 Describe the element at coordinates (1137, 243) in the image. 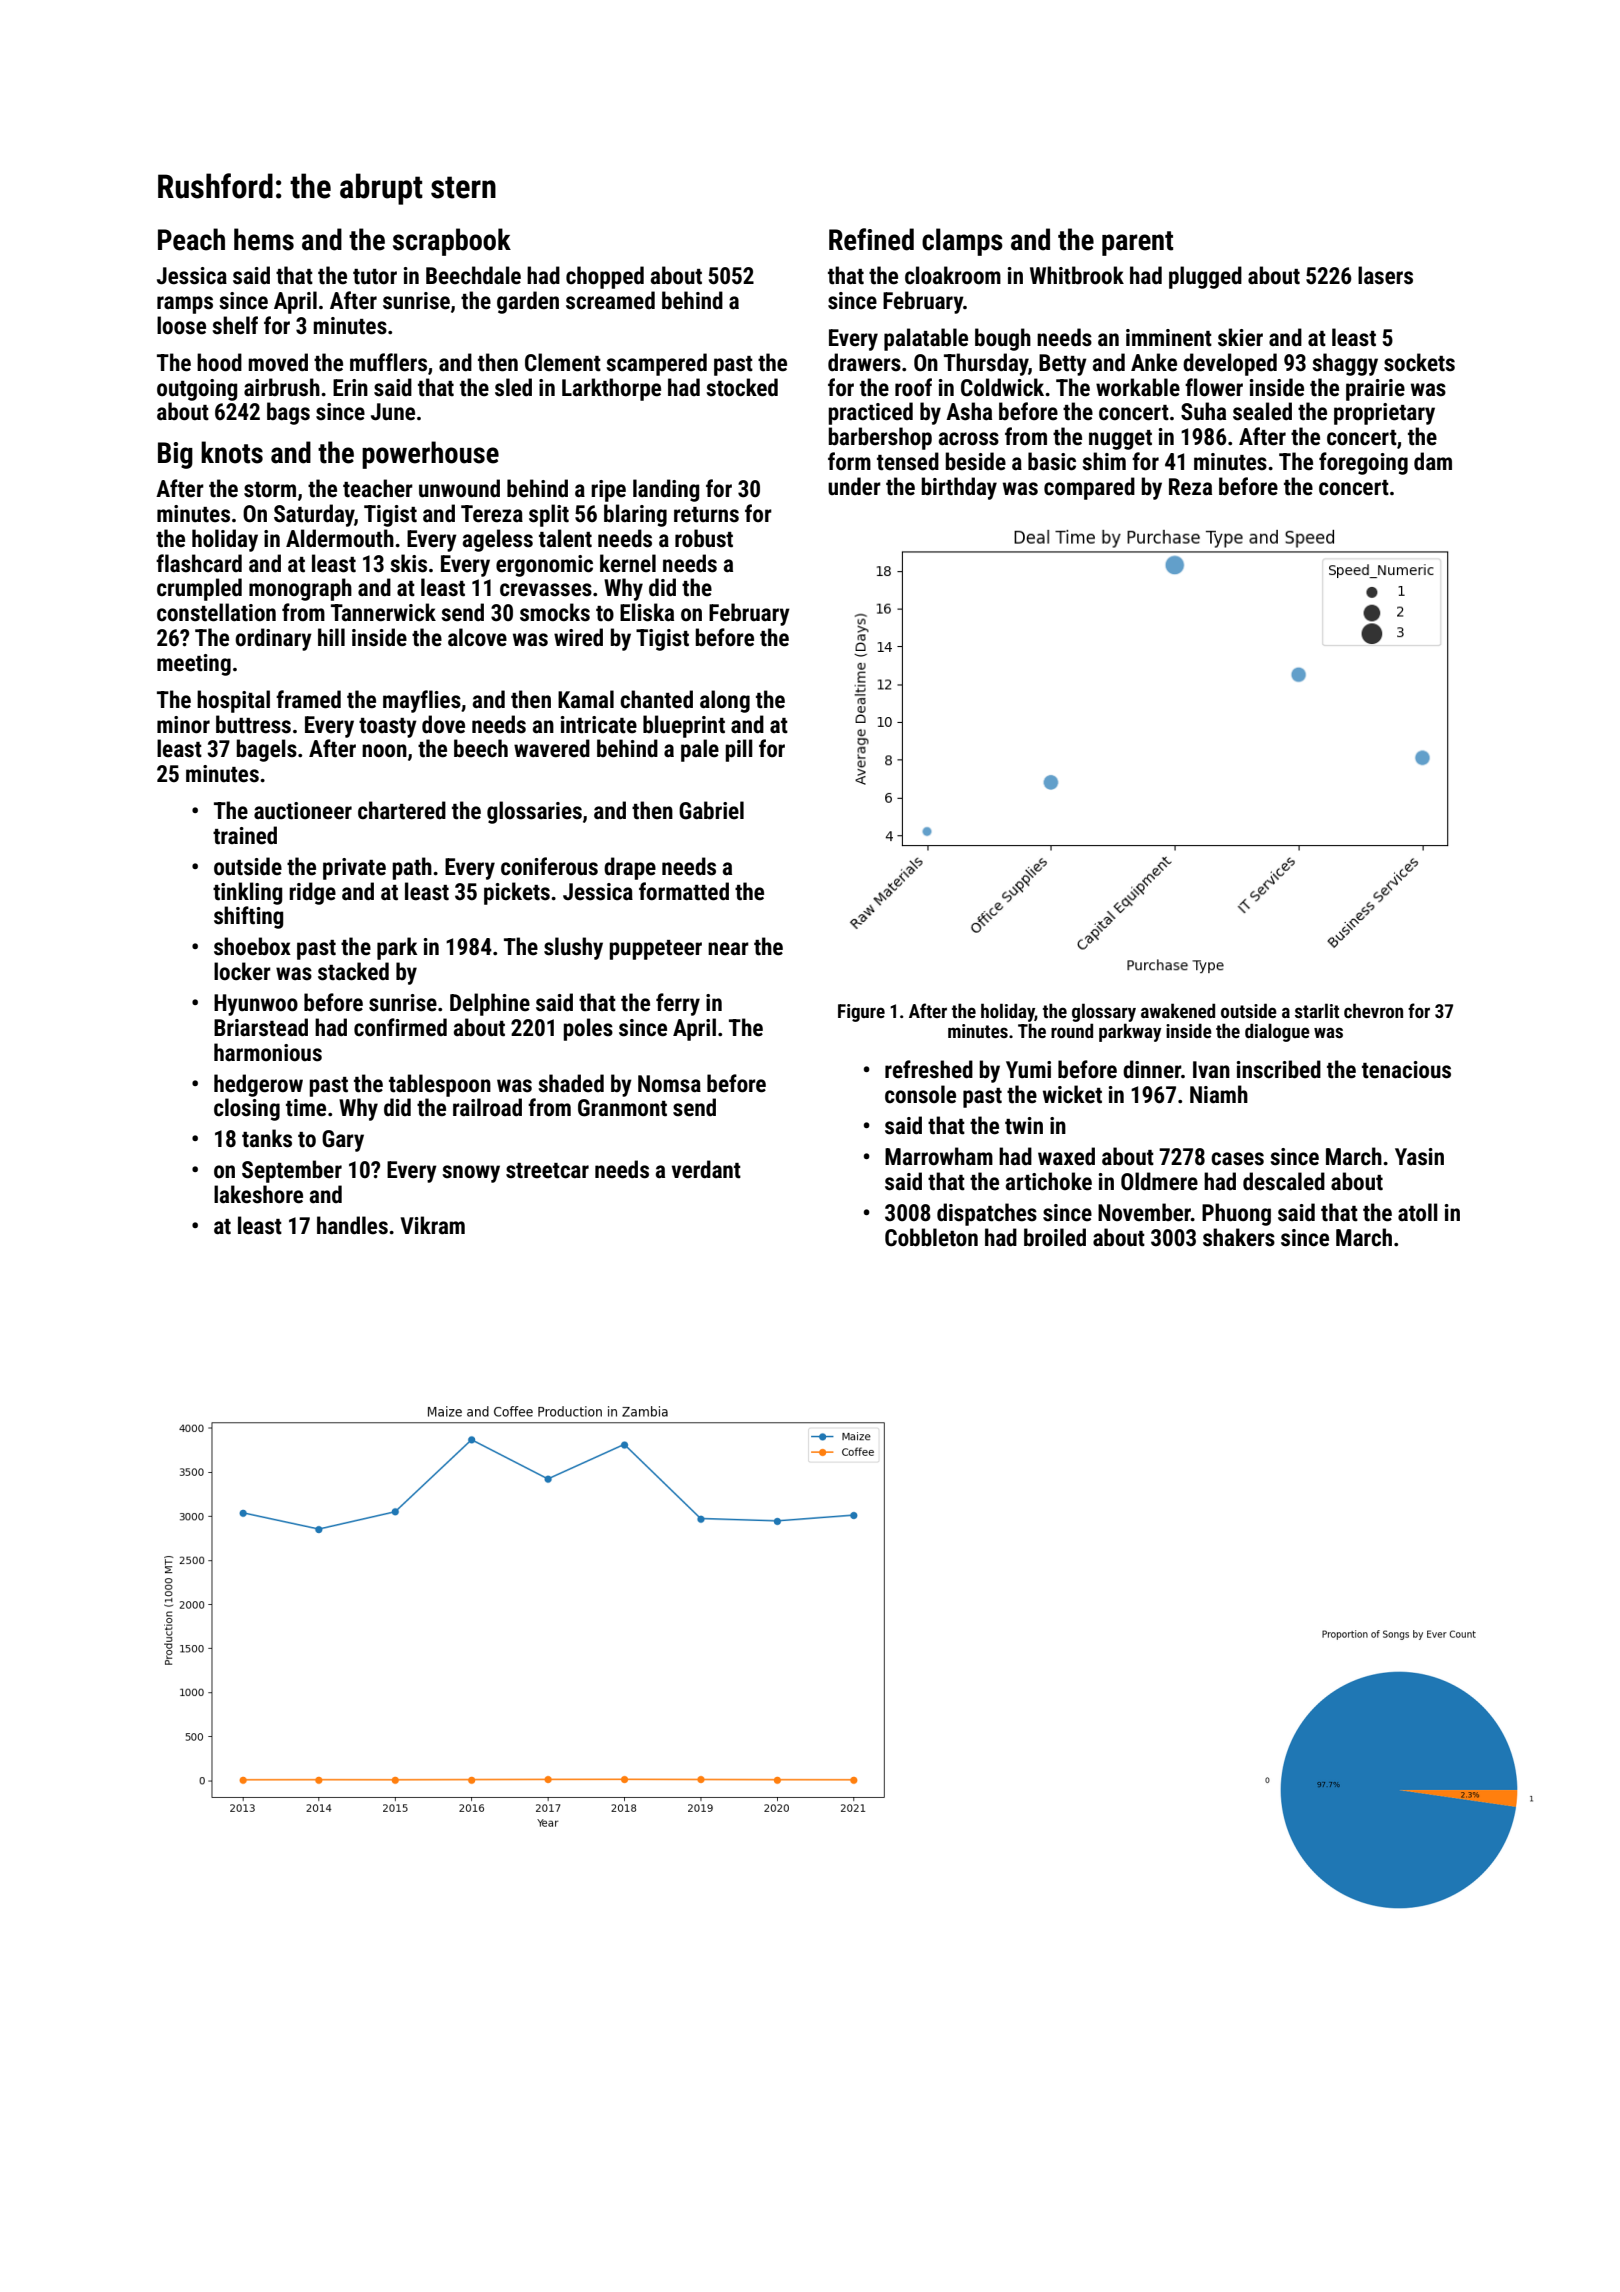

I see `parent` at that location.
